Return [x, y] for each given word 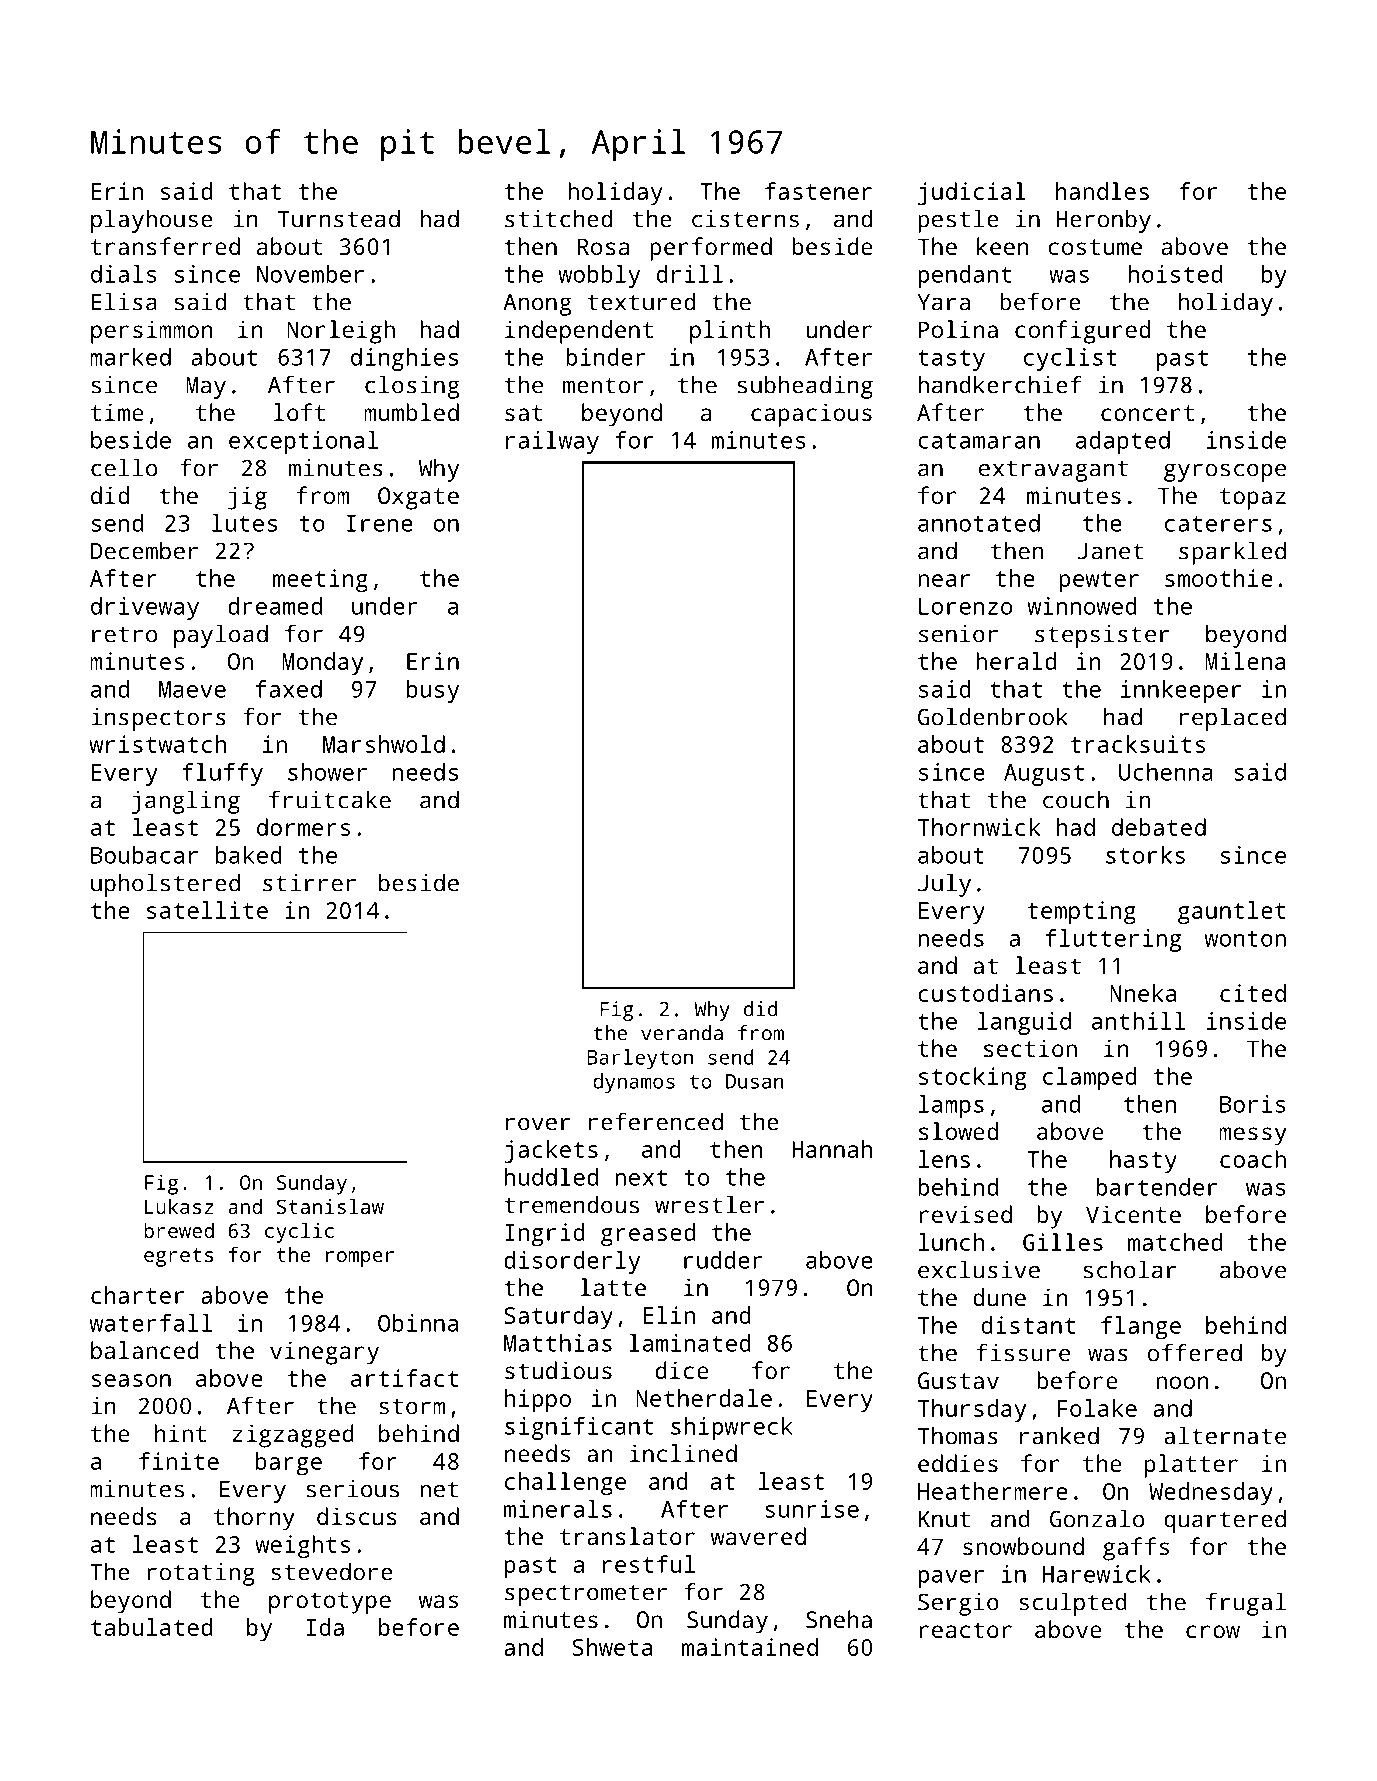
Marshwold [384, 744]
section [1030, 1048]
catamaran [979, 441]
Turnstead [339, 218]
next [641, 1178]
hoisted [1175, 274]
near [944, 580]
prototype [330, 1603]
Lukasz [179, 1206]
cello [124, 467]
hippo [538, 1401]
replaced [1233, 719]
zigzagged [293, 1436]
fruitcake [330, 799]
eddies [958, 1463]
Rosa [603, 246]
